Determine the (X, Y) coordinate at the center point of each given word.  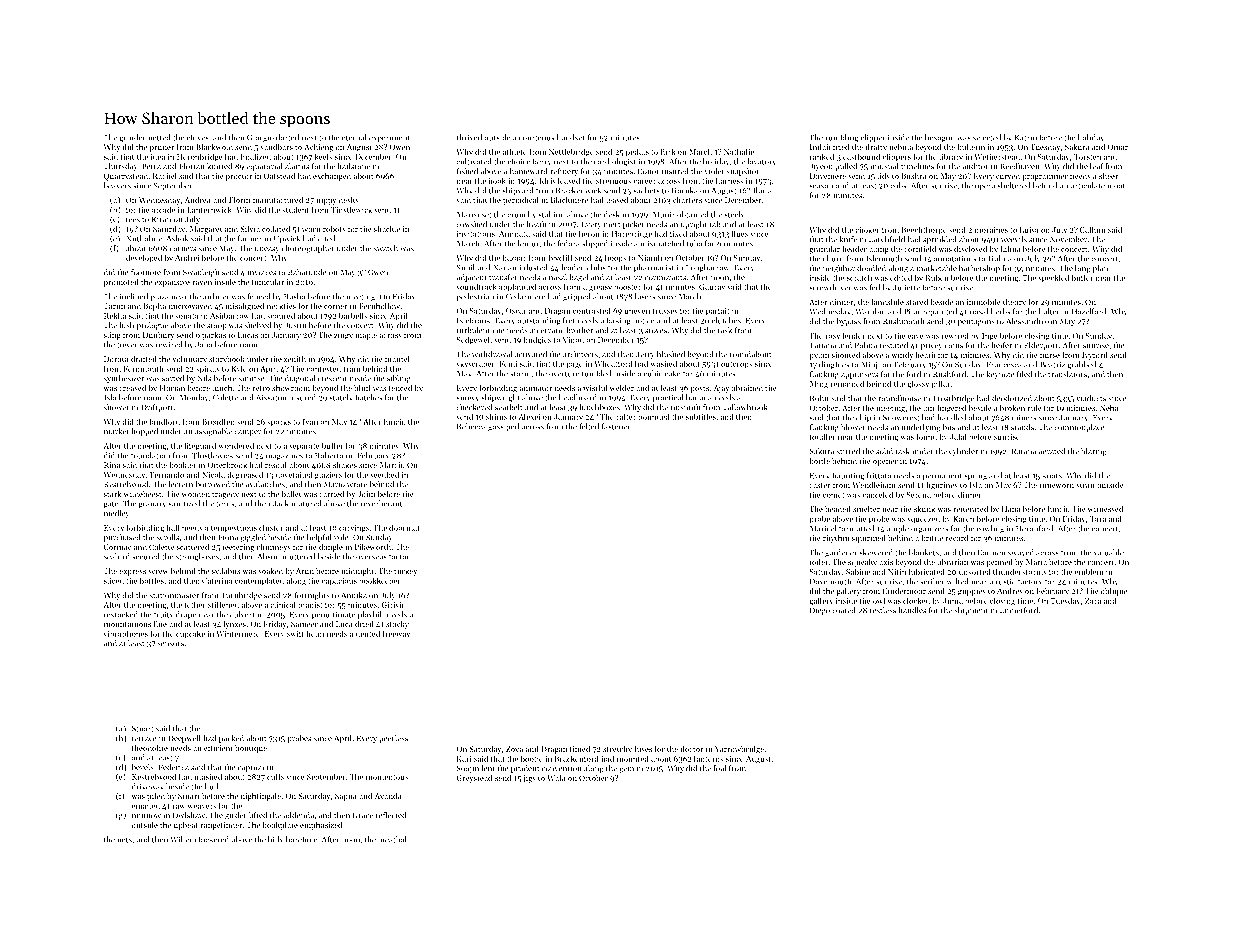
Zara (1093, 601)
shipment (971, 611)
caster (820, 485)
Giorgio (260, 138)
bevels (143, 767)
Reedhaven (1019, 166)
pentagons (976, 322)
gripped (577, 297)
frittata (879, 475)
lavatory (761, 162)
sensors (170, 644)
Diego (820, 611)
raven (202, 283)
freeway (396, 634)
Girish (392, 604)
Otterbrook (227, 465)
